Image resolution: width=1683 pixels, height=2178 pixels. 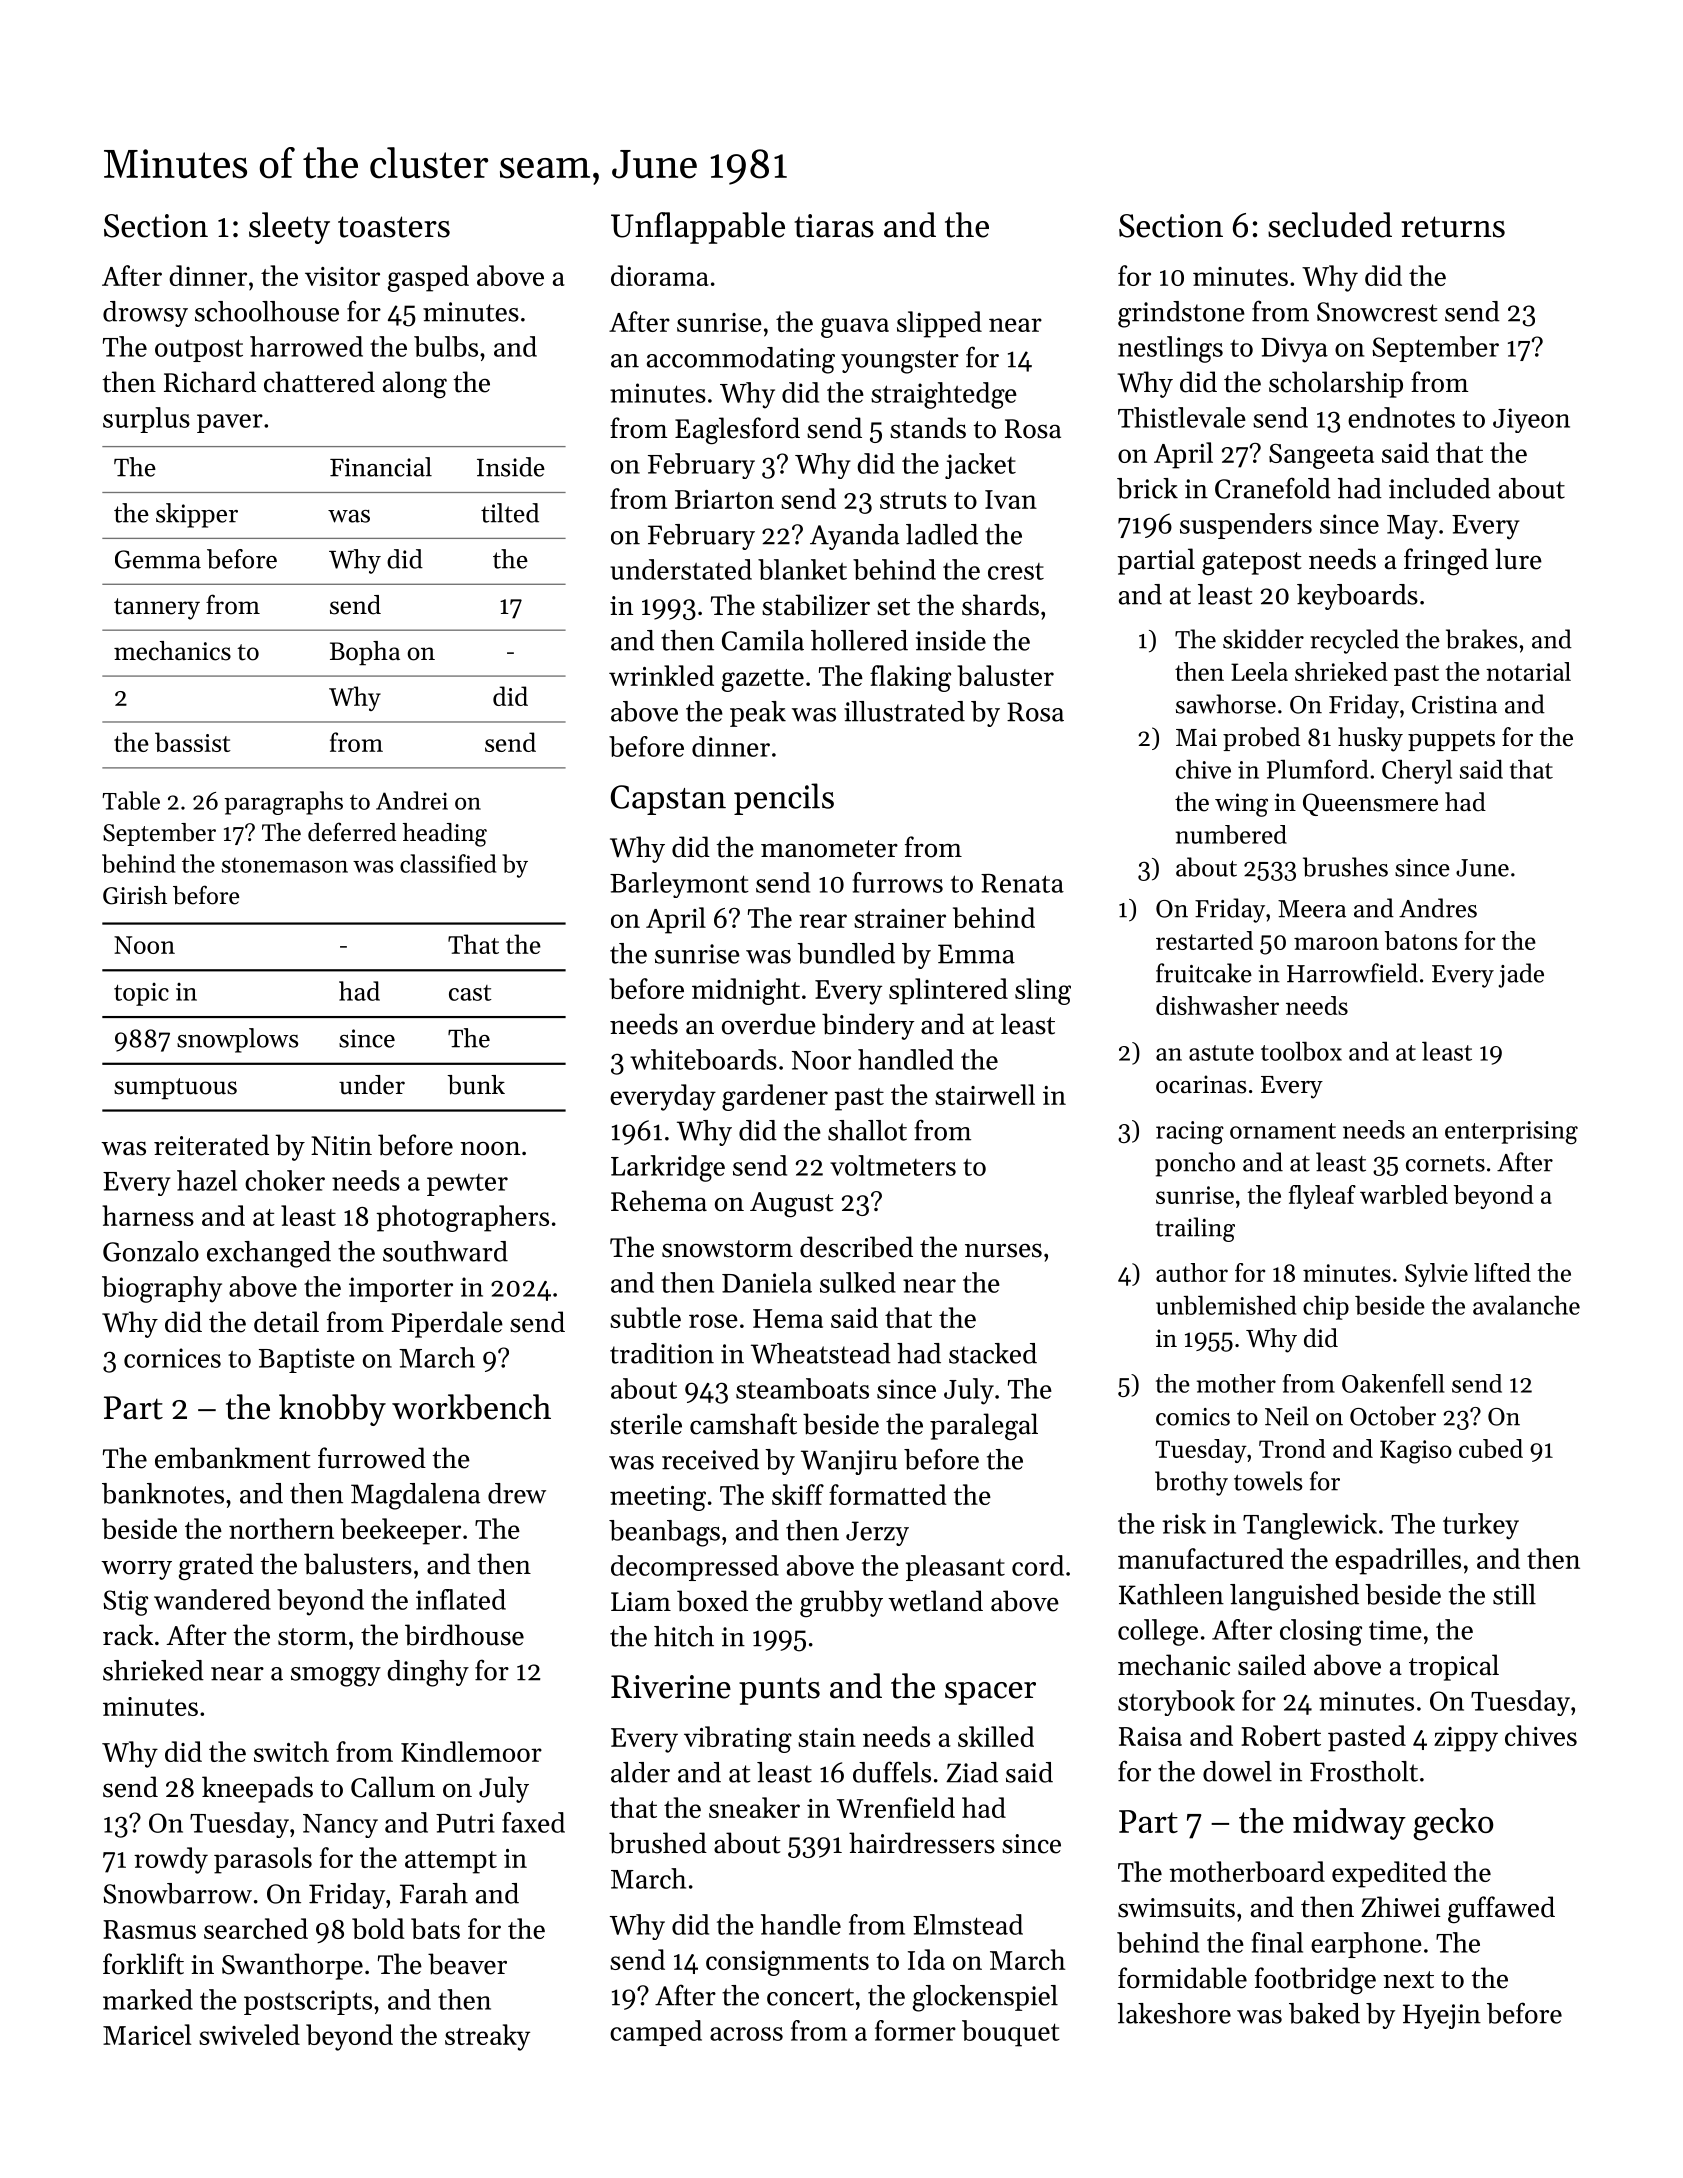 What do you see at coordinates (741, 360) in the screenshot?
I see `accommodating` at bounding box center [741, 360].
